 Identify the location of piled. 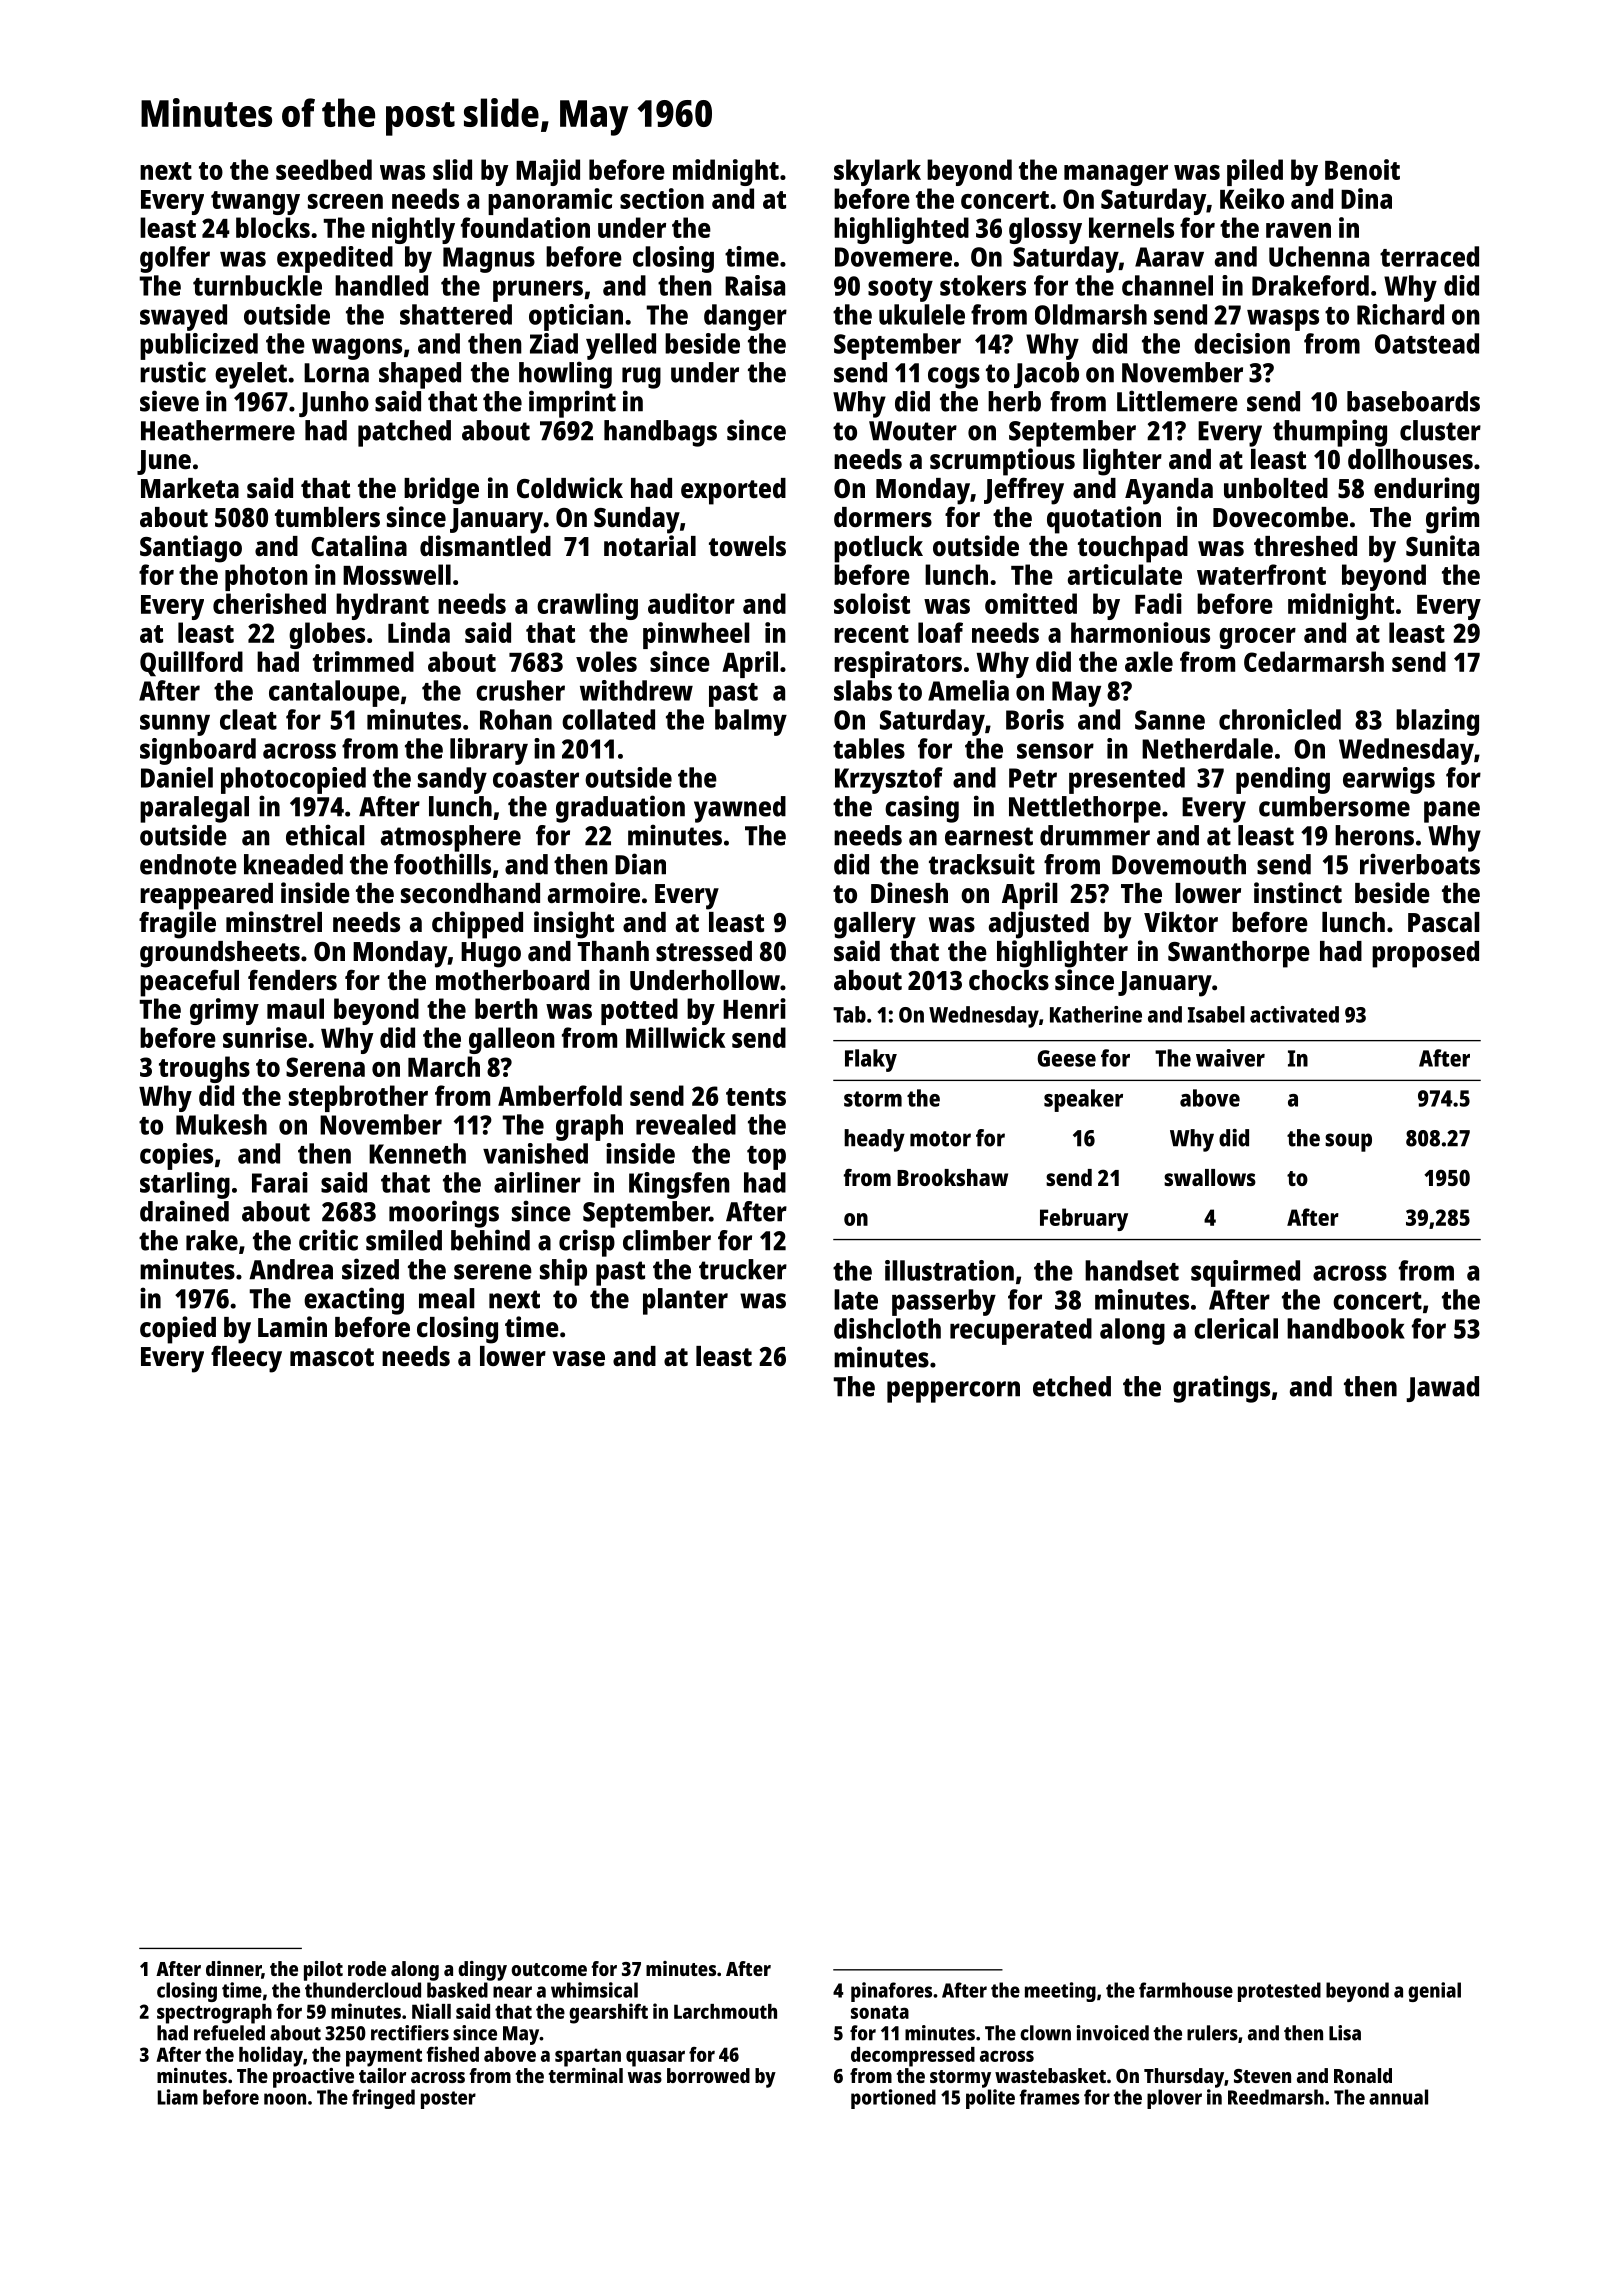
(1255, 172).
